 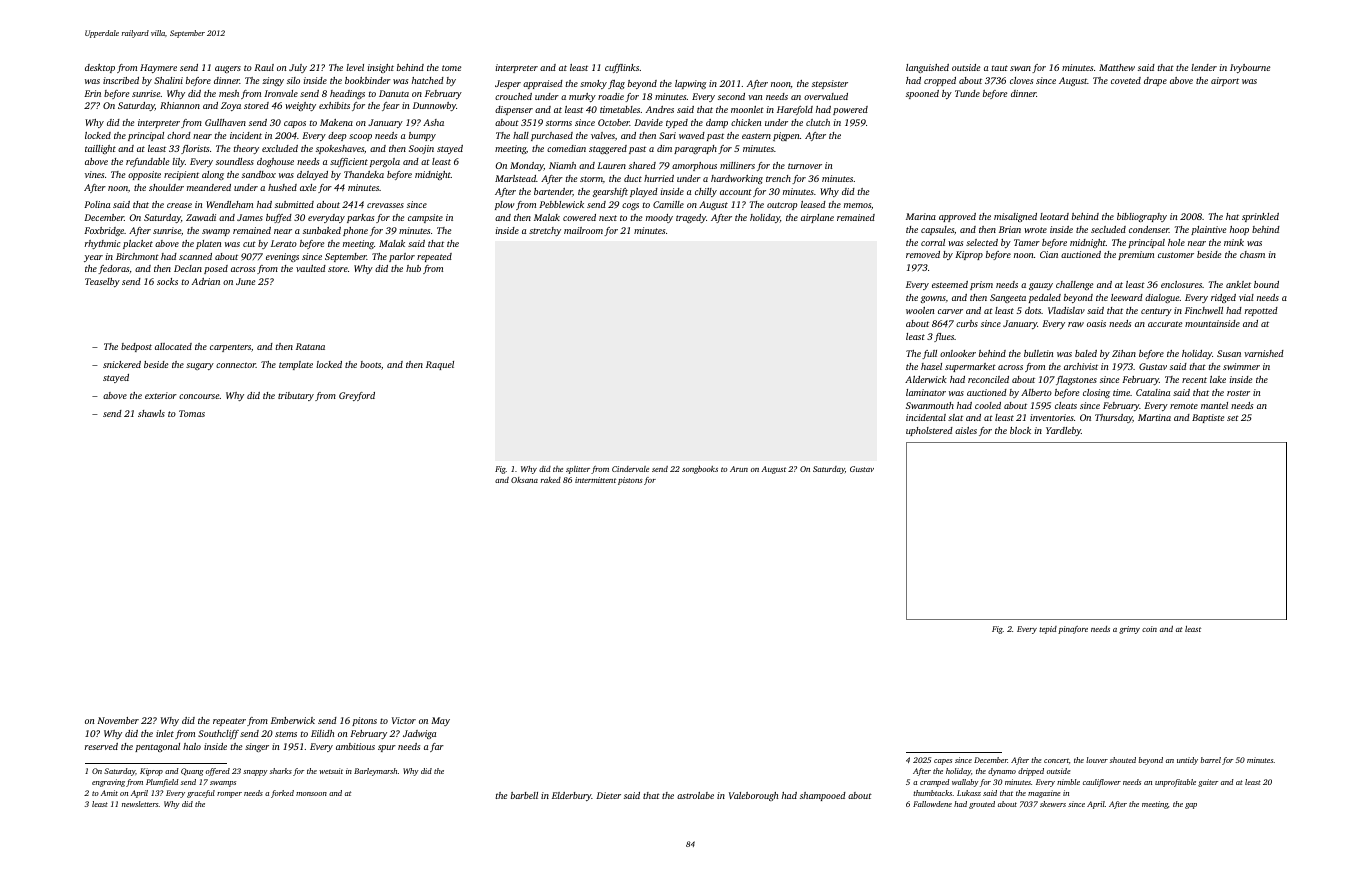 I want to click on Emberwick, so click(x=293, y=720).
